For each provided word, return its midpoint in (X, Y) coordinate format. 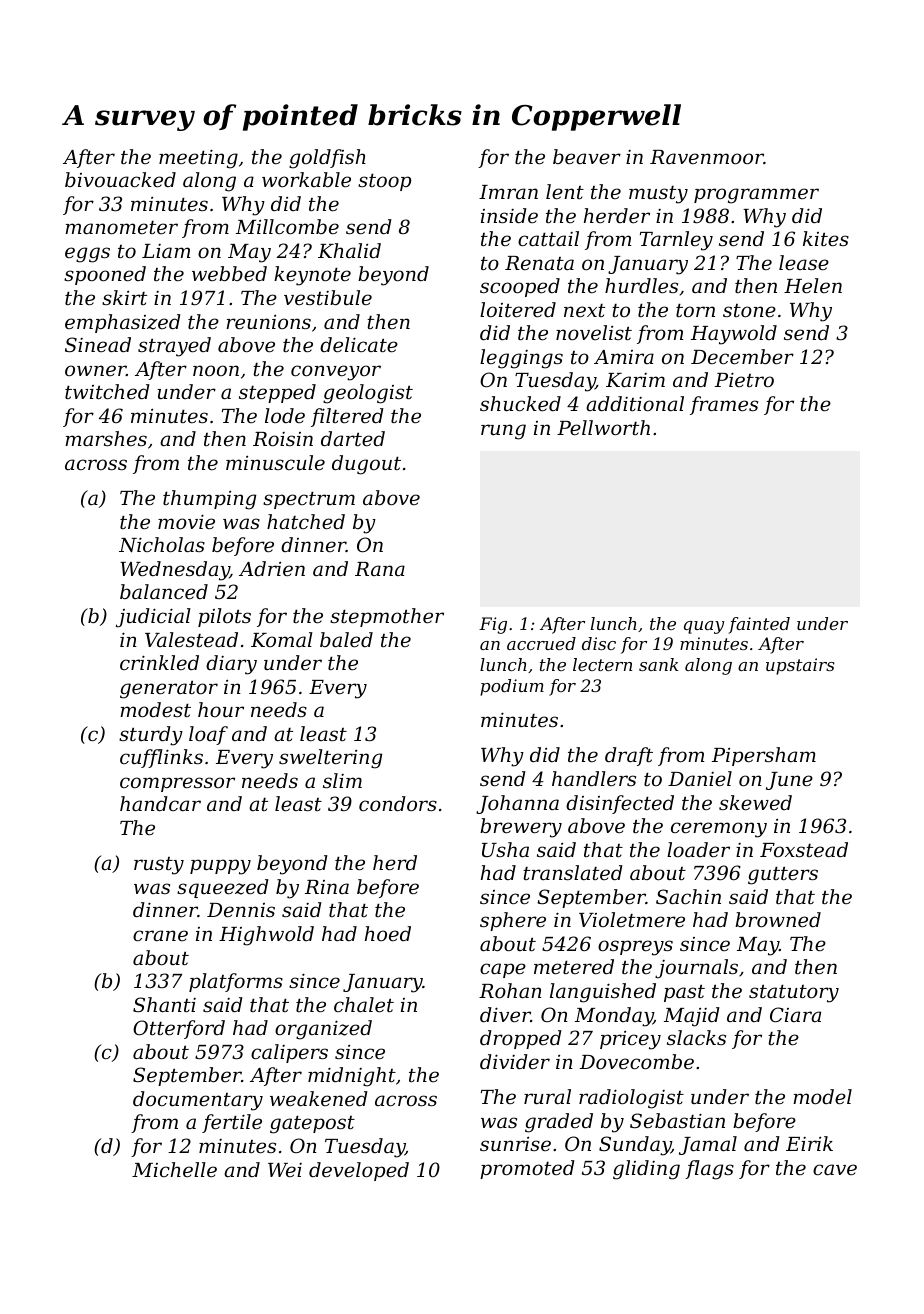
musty (658, 195)
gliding (646, 1170)
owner (95, 370)
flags (709, 1170)
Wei (285, 1170)
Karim (635, 380)
